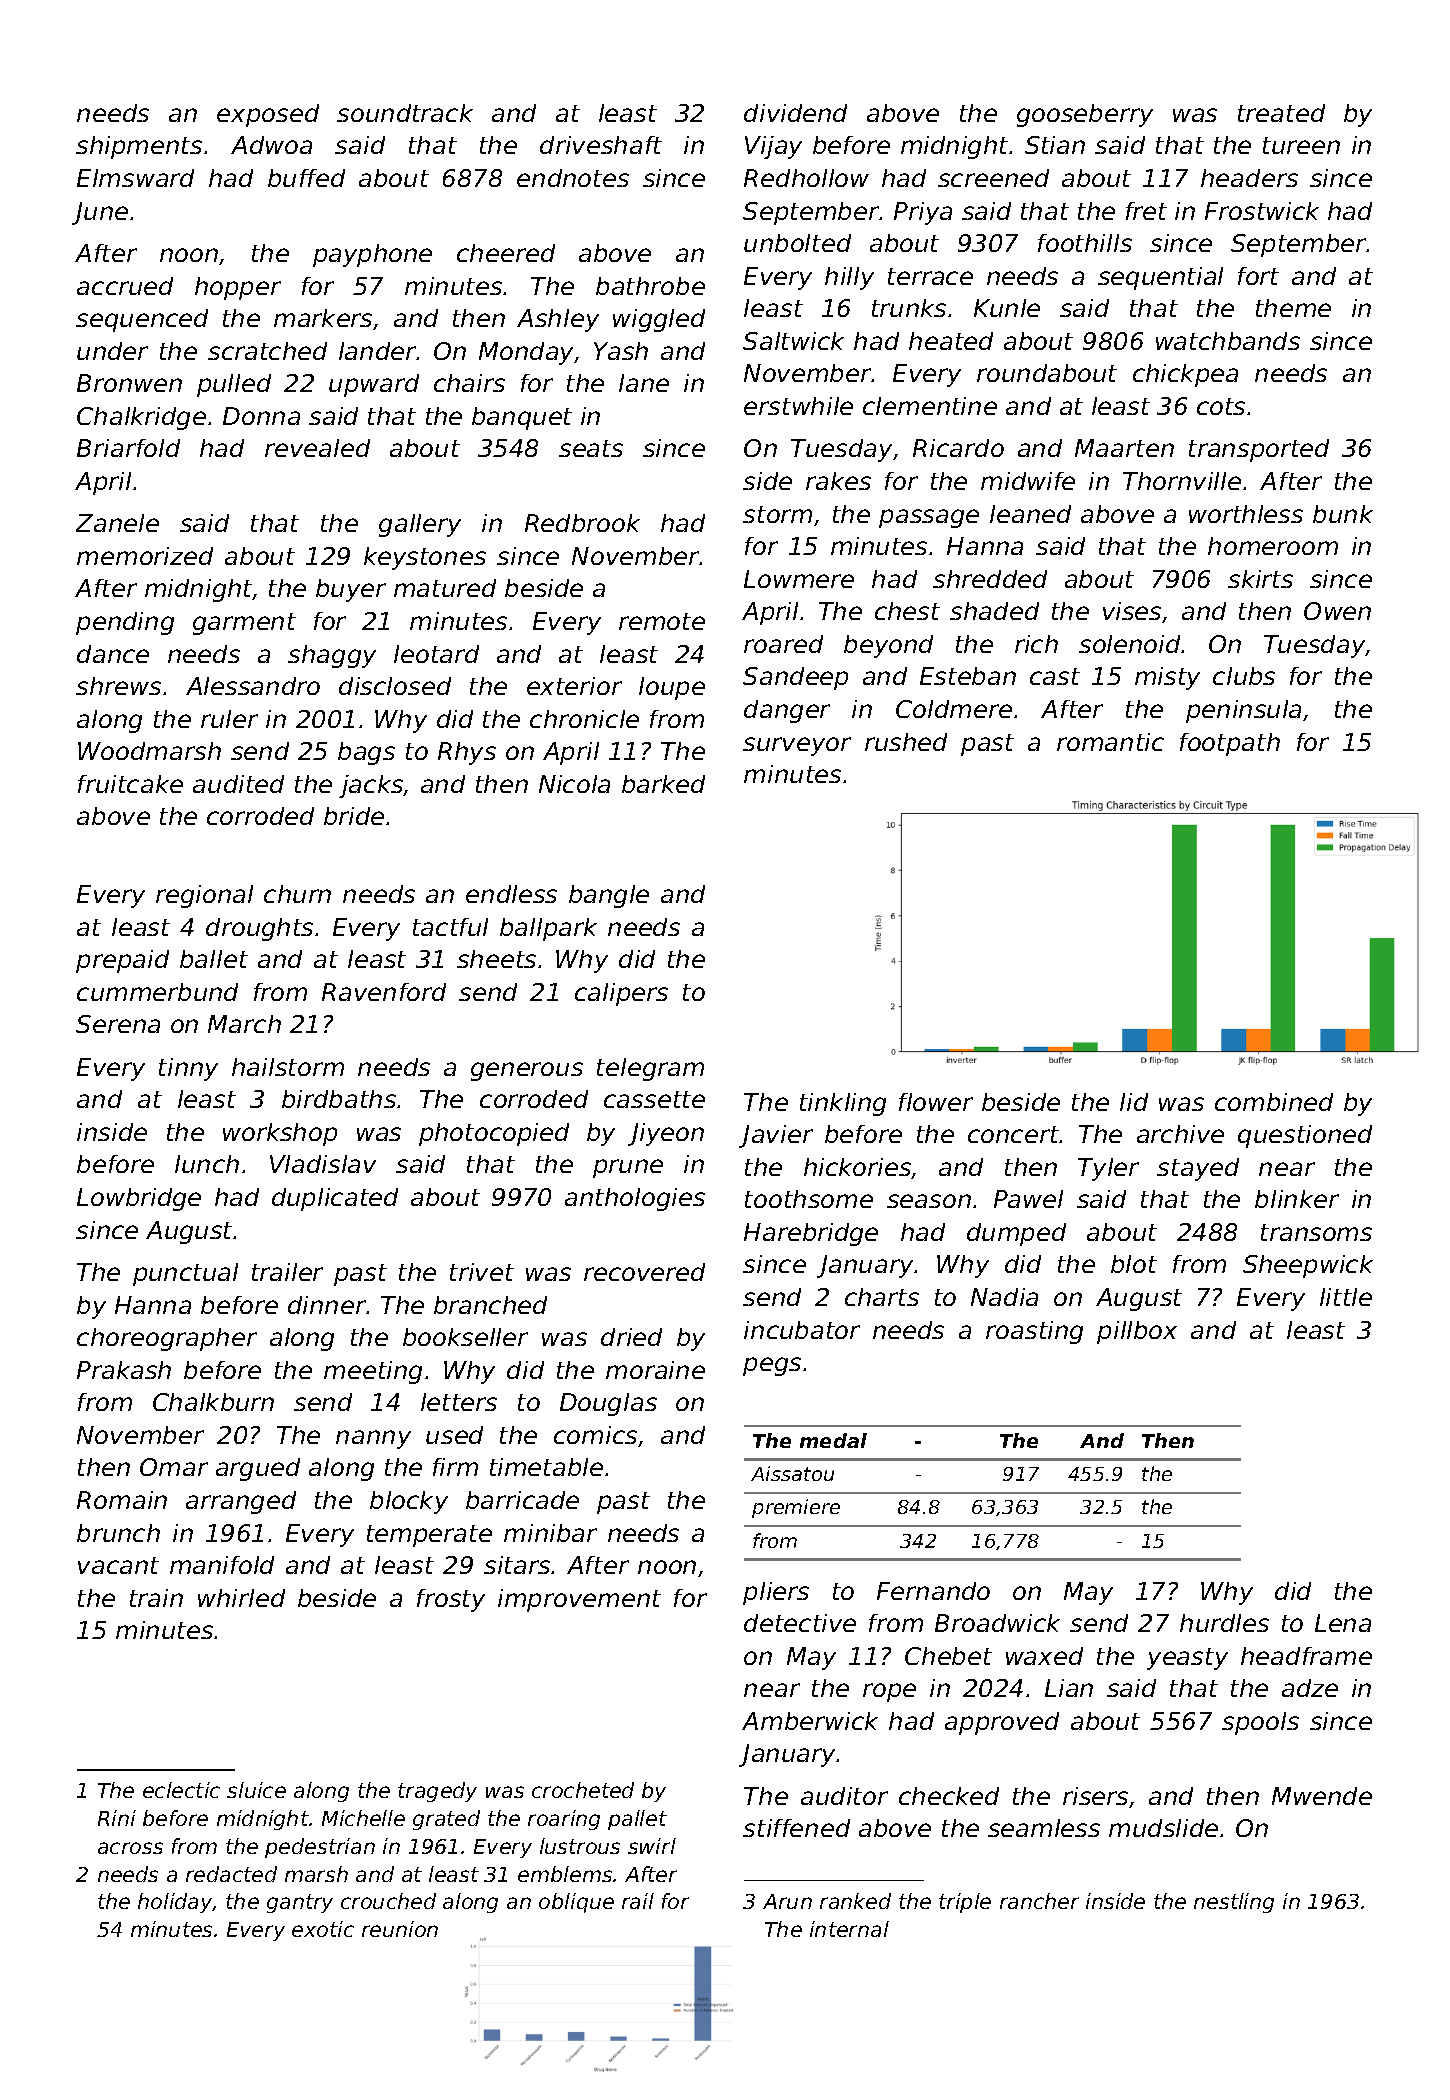  I want to click on mudslide, so click(1163, 1828).
